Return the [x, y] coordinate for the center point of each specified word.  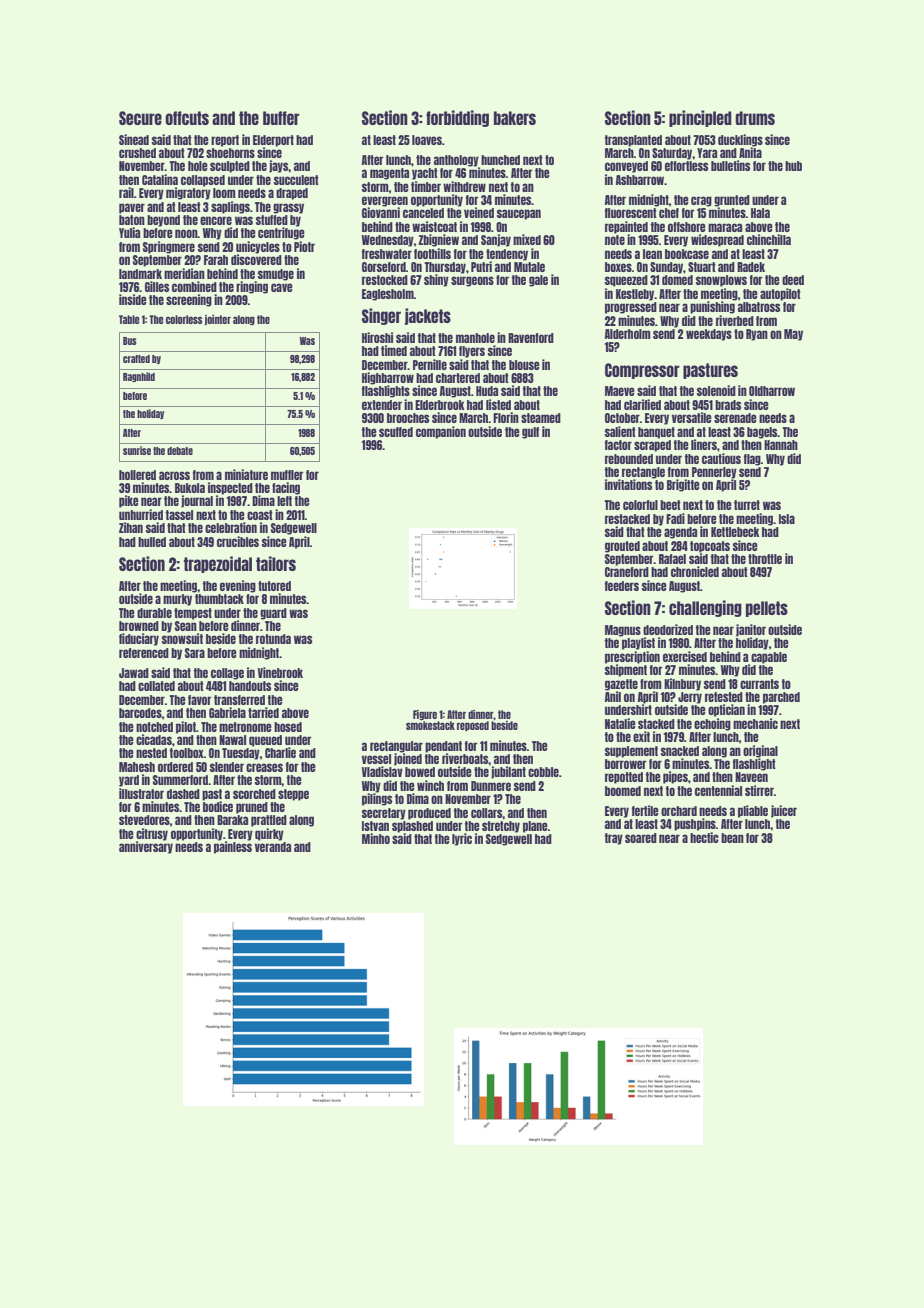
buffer [281, 118]
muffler [287, 475]
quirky [269, 834]
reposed [473, 726]
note [615, 240]
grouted [622, 547]
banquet [656, 433]
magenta [389, 174]
